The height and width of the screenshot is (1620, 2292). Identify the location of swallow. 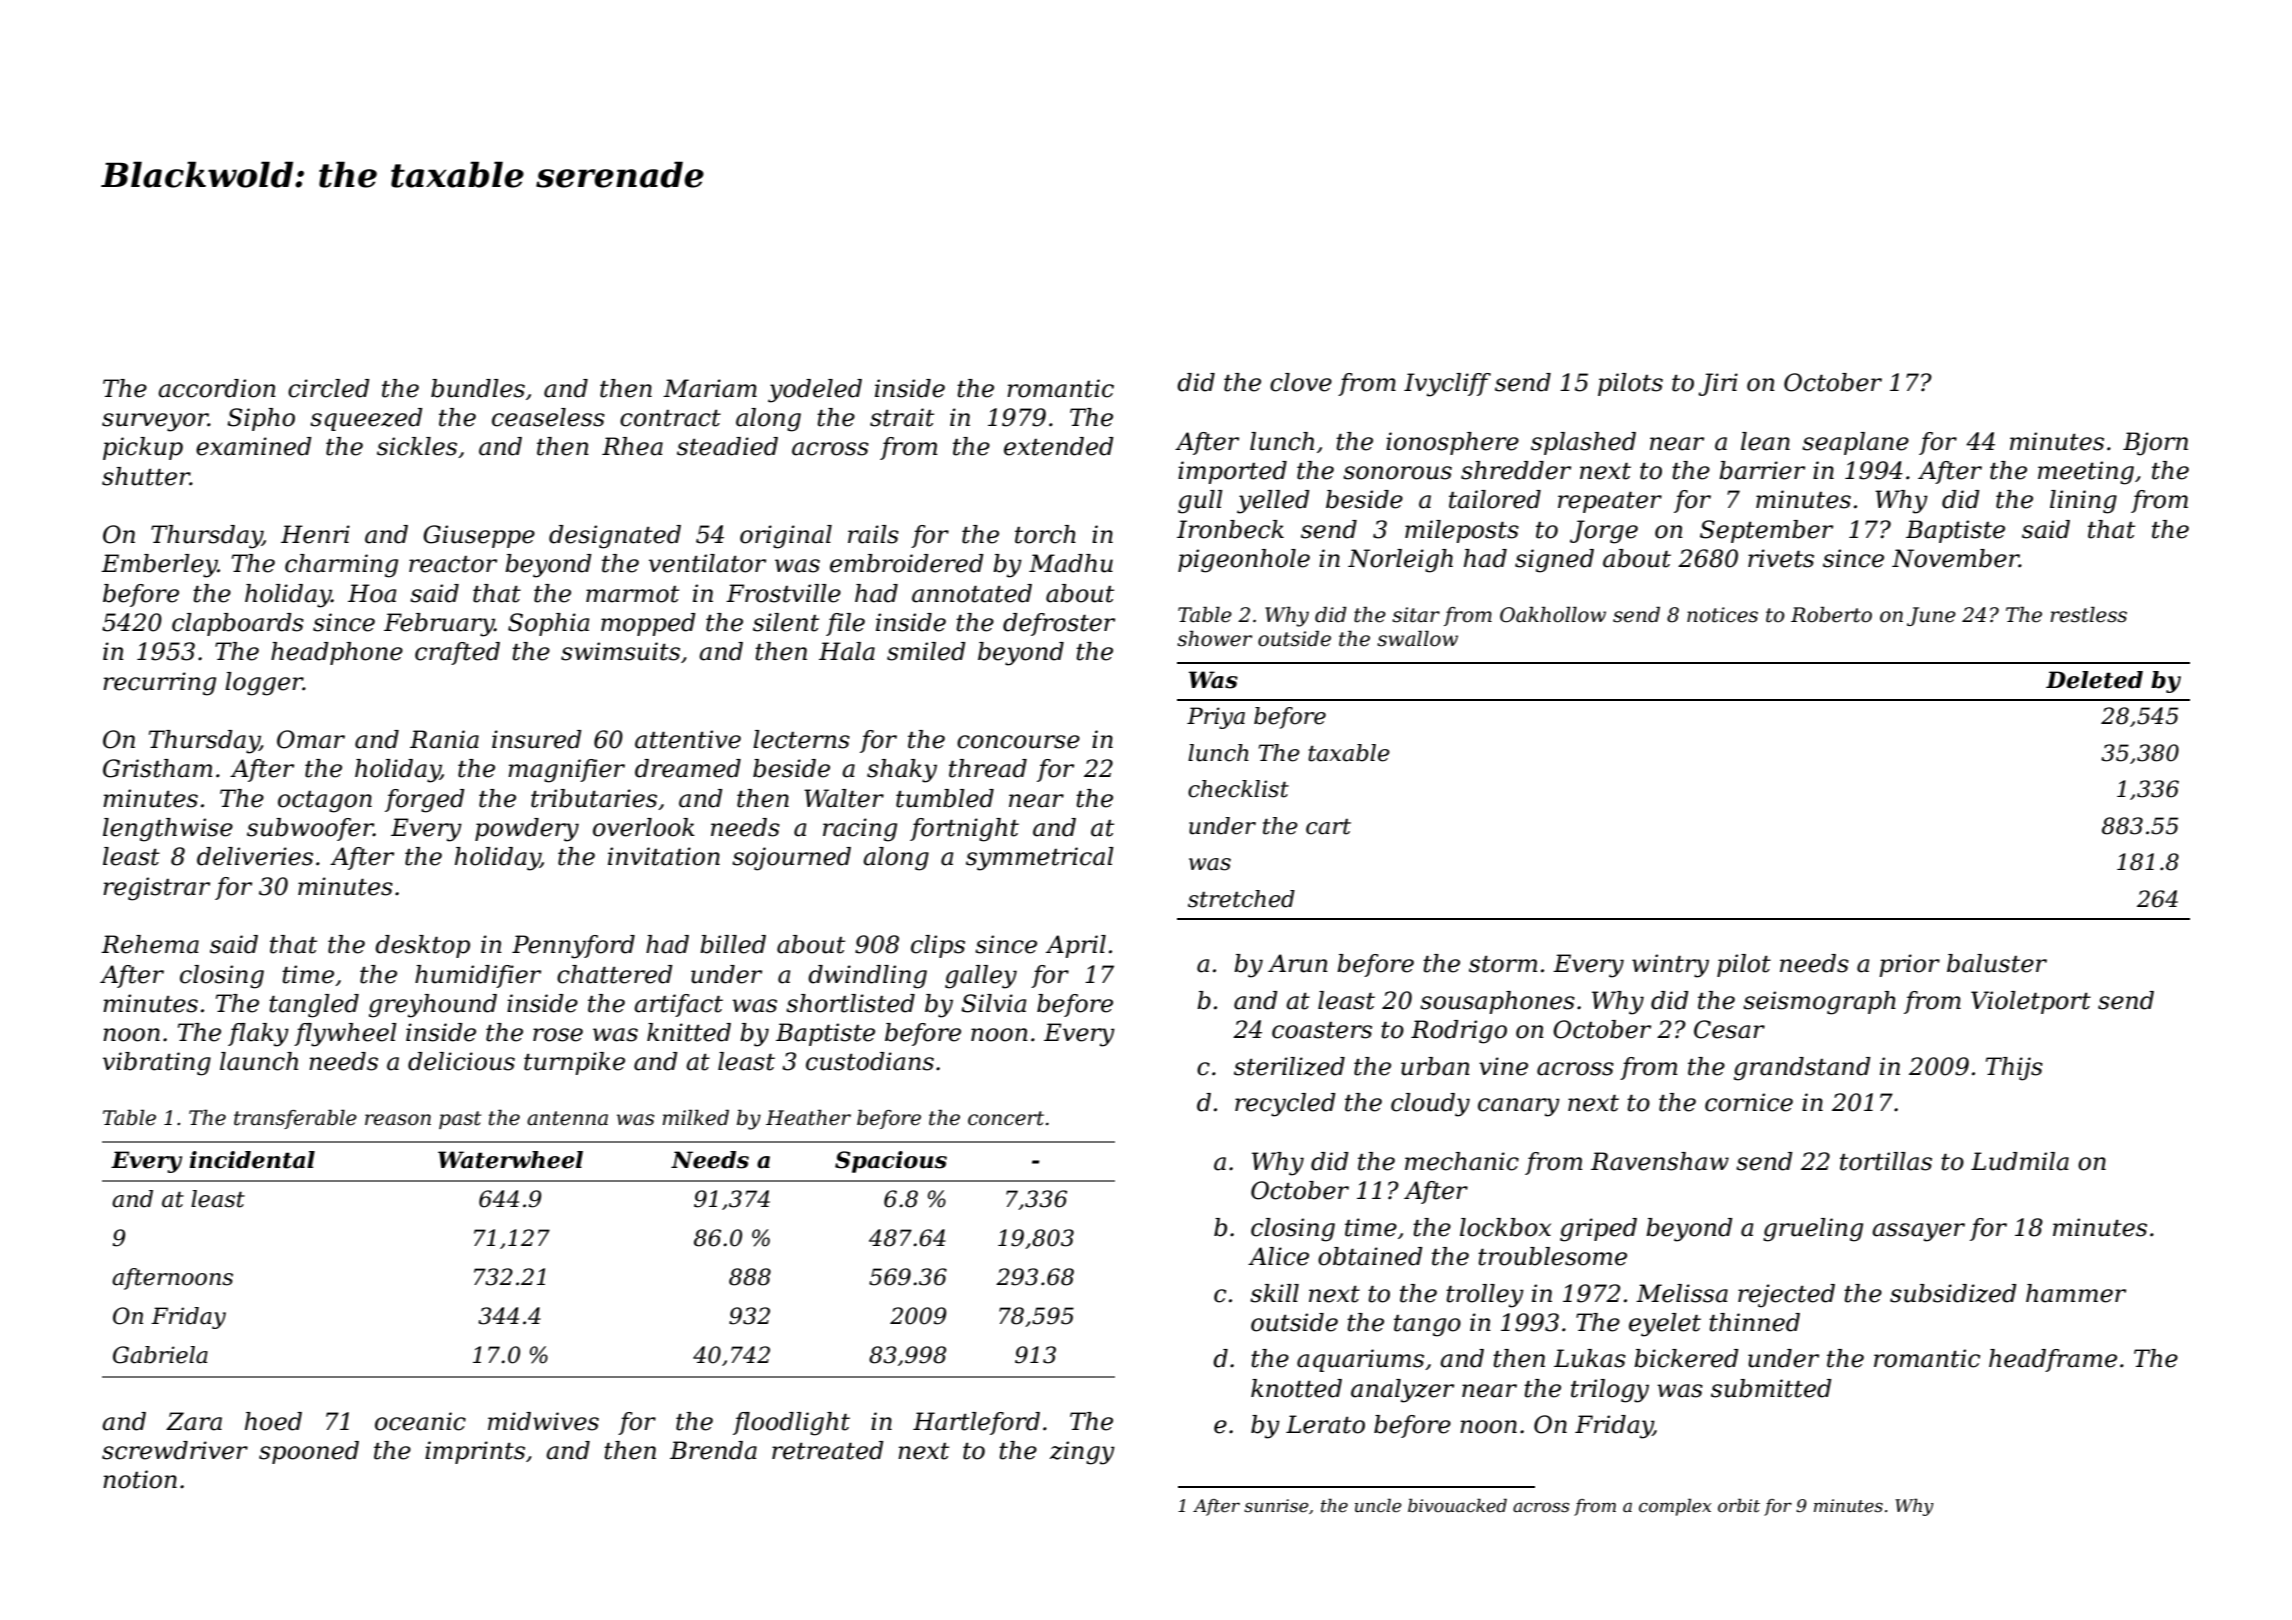
(1417, 639).
